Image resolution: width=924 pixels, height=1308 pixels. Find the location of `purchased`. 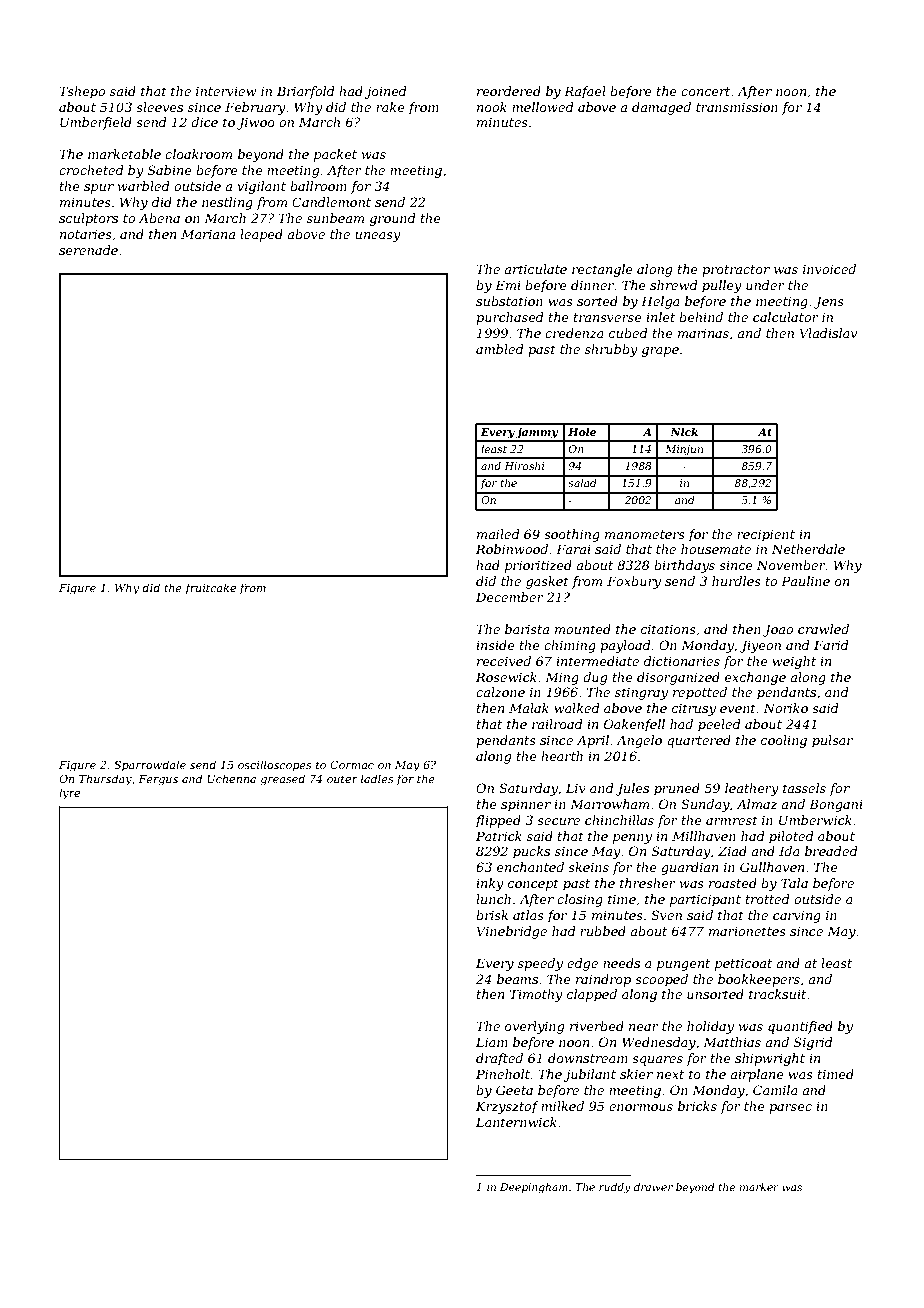

purchased is located at coordinates (510, 318).
